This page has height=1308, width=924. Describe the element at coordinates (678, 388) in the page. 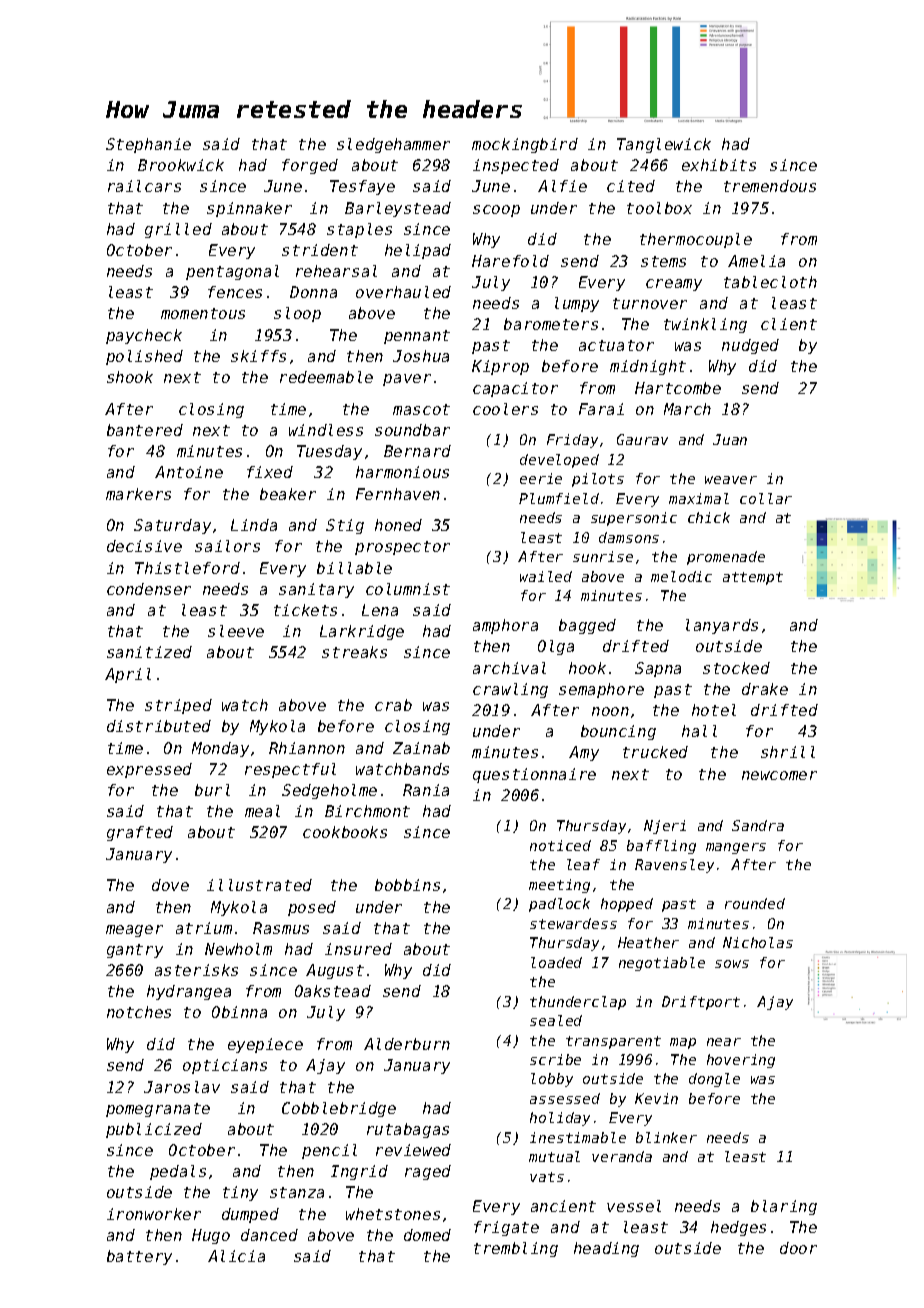

I see `Hartcombe` at that location.
